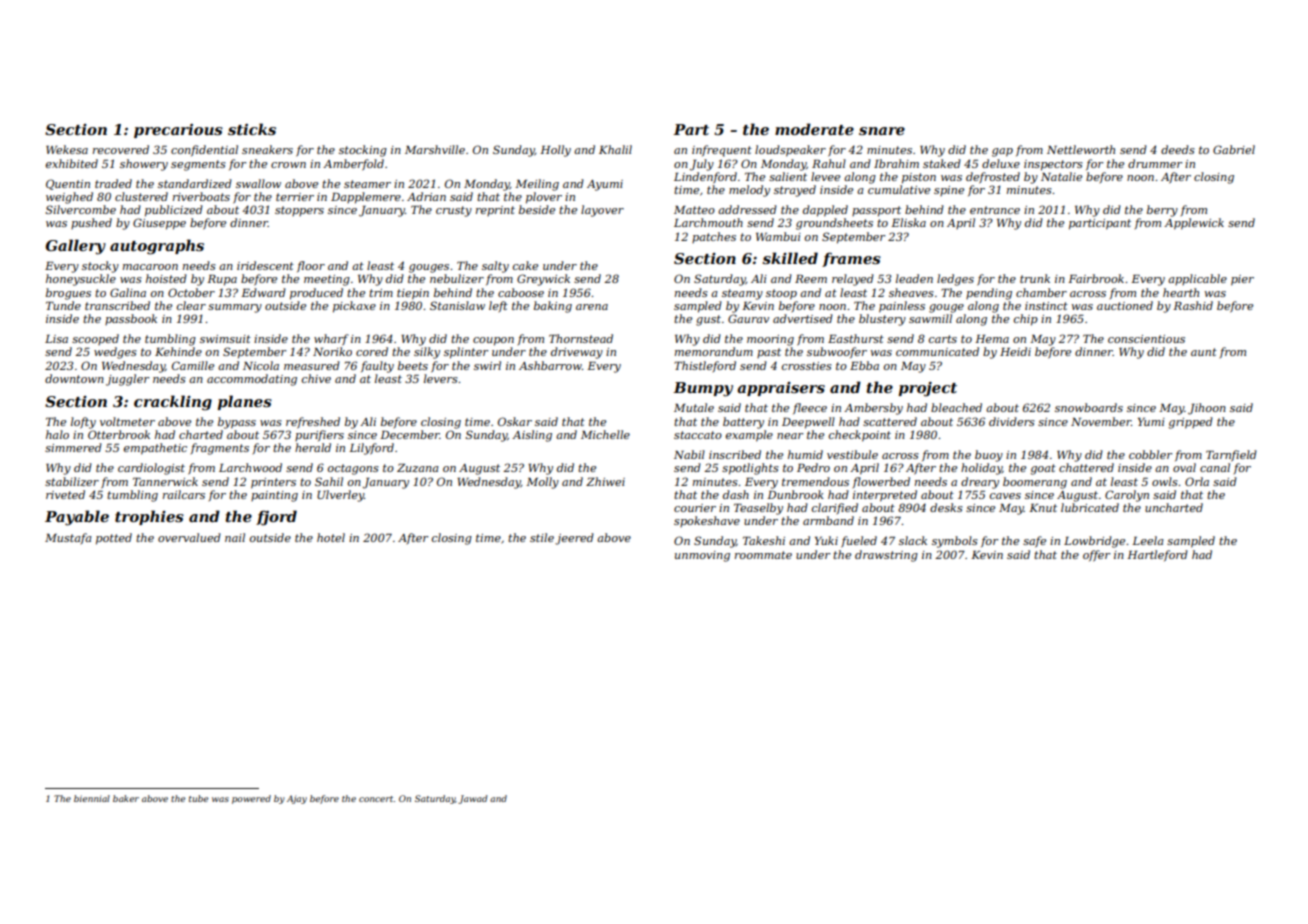 The width and height of the screenshot is (1308, 924). Describe the element at coordinates (354, 307) in the screenshot. I see `pickaxe` at that location.
